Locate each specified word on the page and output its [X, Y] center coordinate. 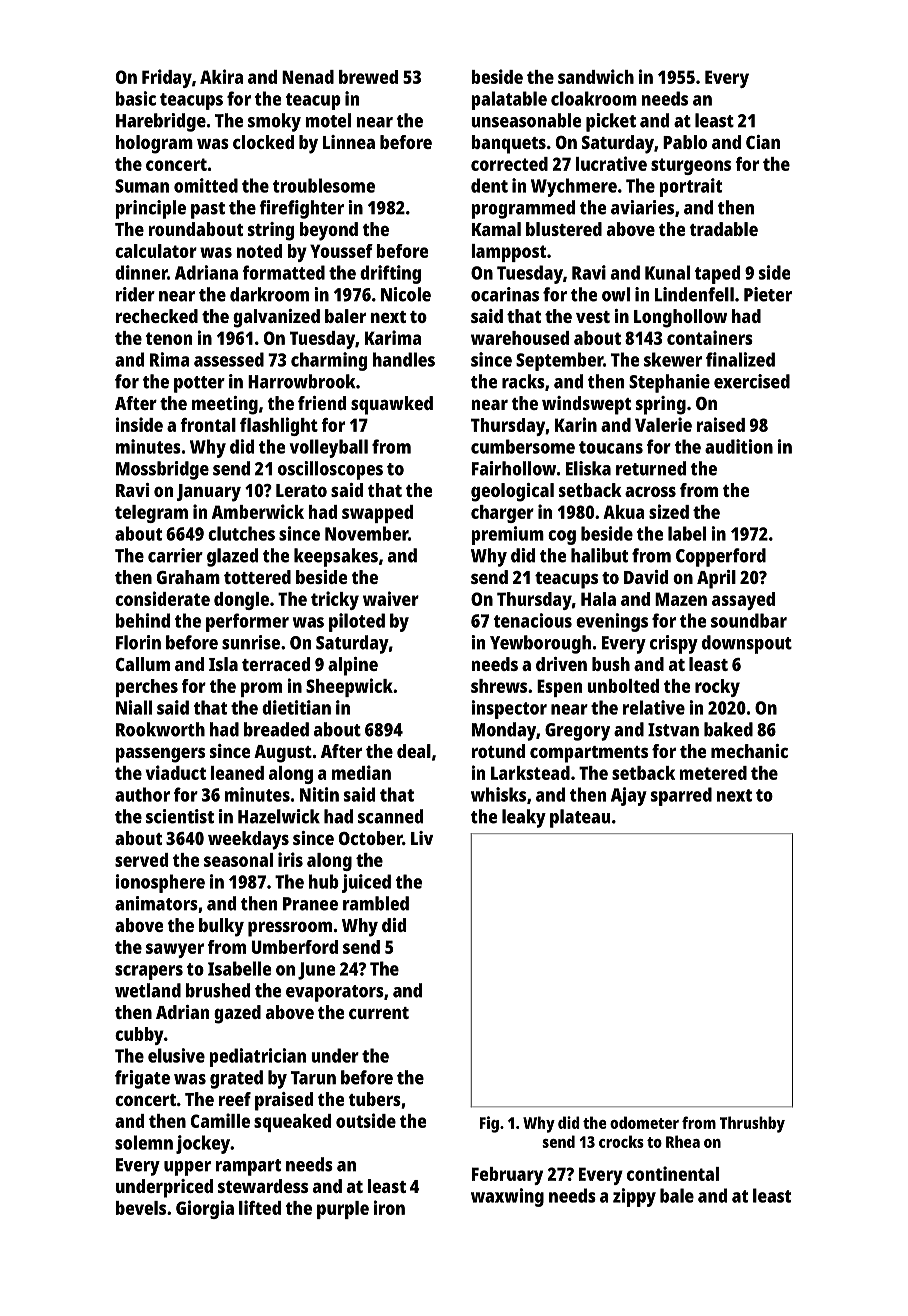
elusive [176, 1055]
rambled [376, 903]
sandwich [596, 76]
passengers [160, 755]
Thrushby [752, 1124]
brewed [368, 77]
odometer [644, 1122]
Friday [167, 78]
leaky [524, 818]
